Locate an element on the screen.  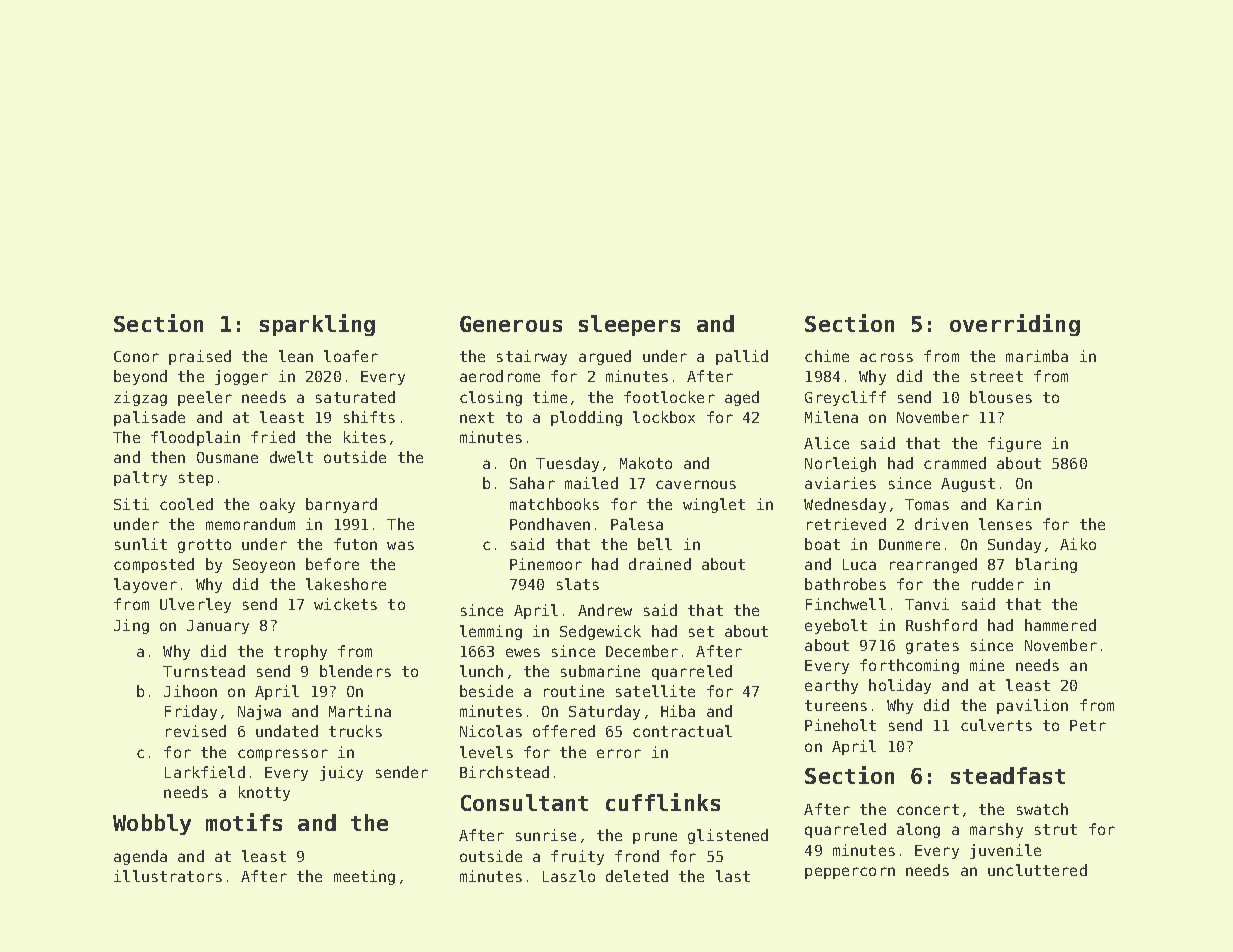
Pinemoor is located at coordinates (546, 564).
